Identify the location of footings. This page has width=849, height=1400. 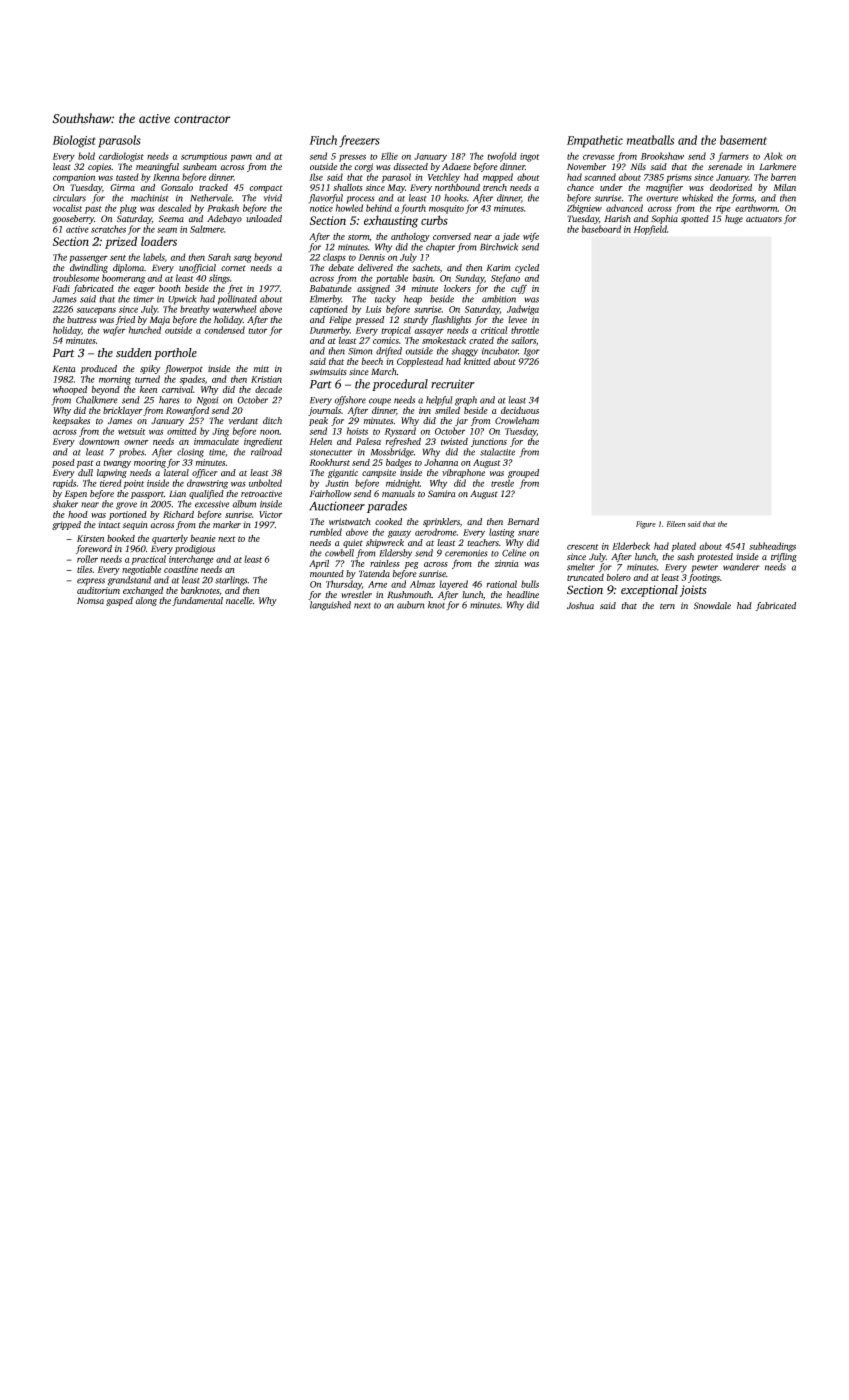
(704, 578).
